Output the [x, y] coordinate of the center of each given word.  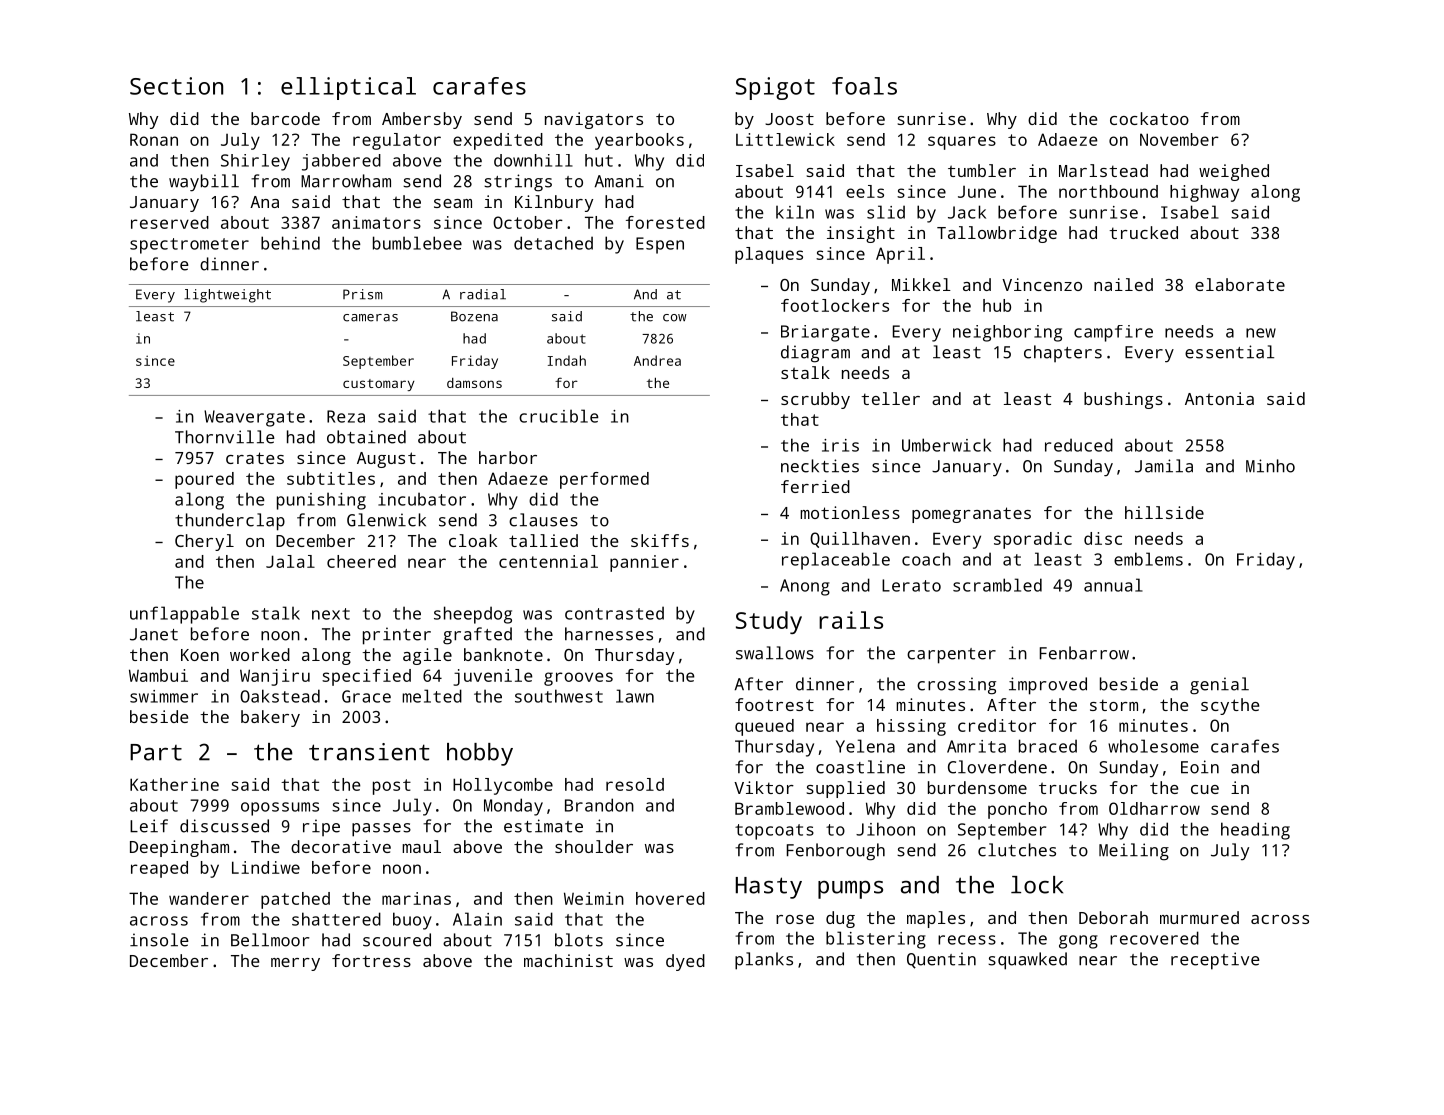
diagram [815, 354]
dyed [685, 962]
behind [290, 243]
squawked [1027, 961]
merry [295, 964]
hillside [1164, 512]
